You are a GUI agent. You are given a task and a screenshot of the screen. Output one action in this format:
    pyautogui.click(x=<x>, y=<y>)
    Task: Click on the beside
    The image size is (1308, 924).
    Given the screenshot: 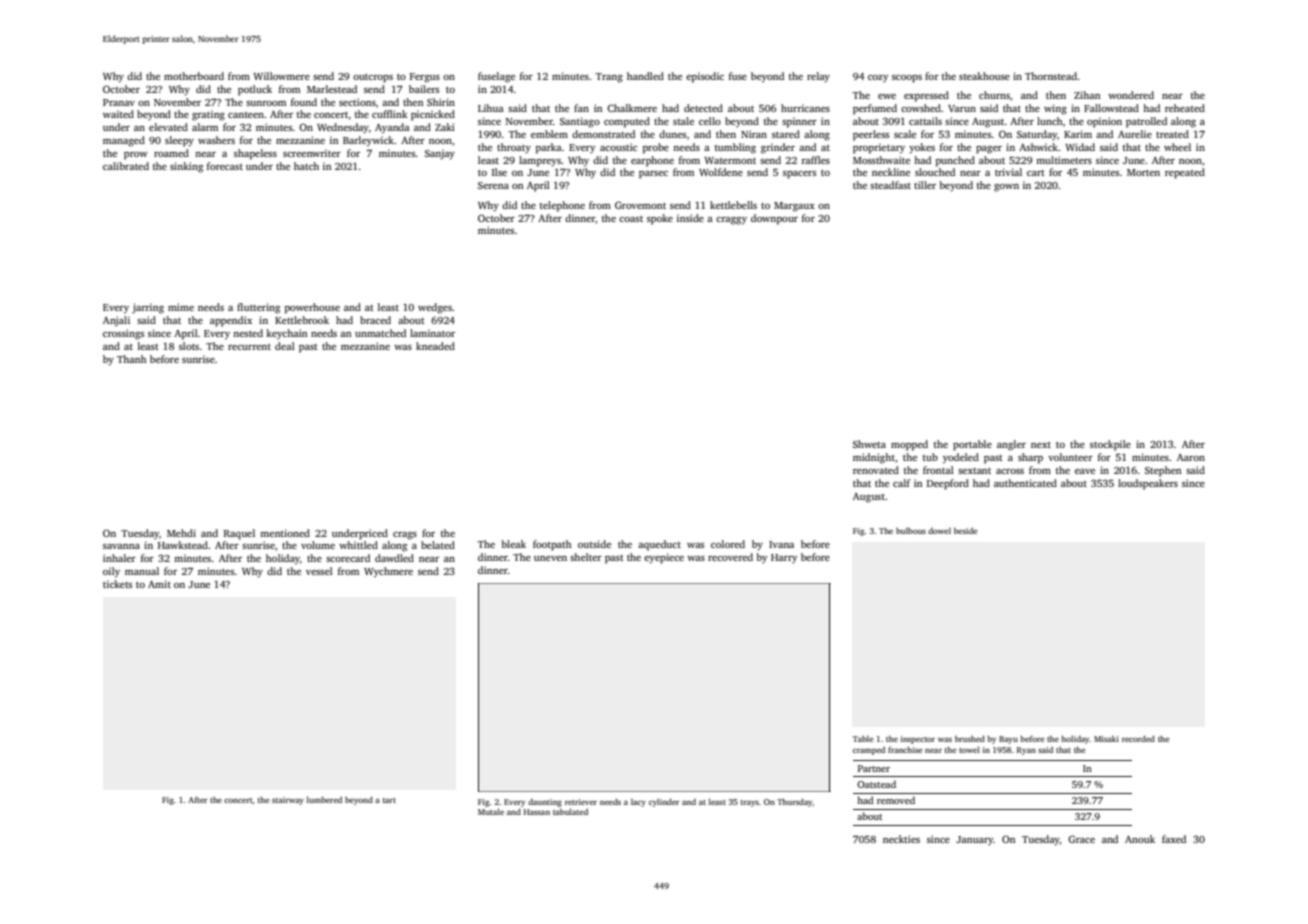 What is the action you would take?
    pyautogui.click(x=965, y=530)
